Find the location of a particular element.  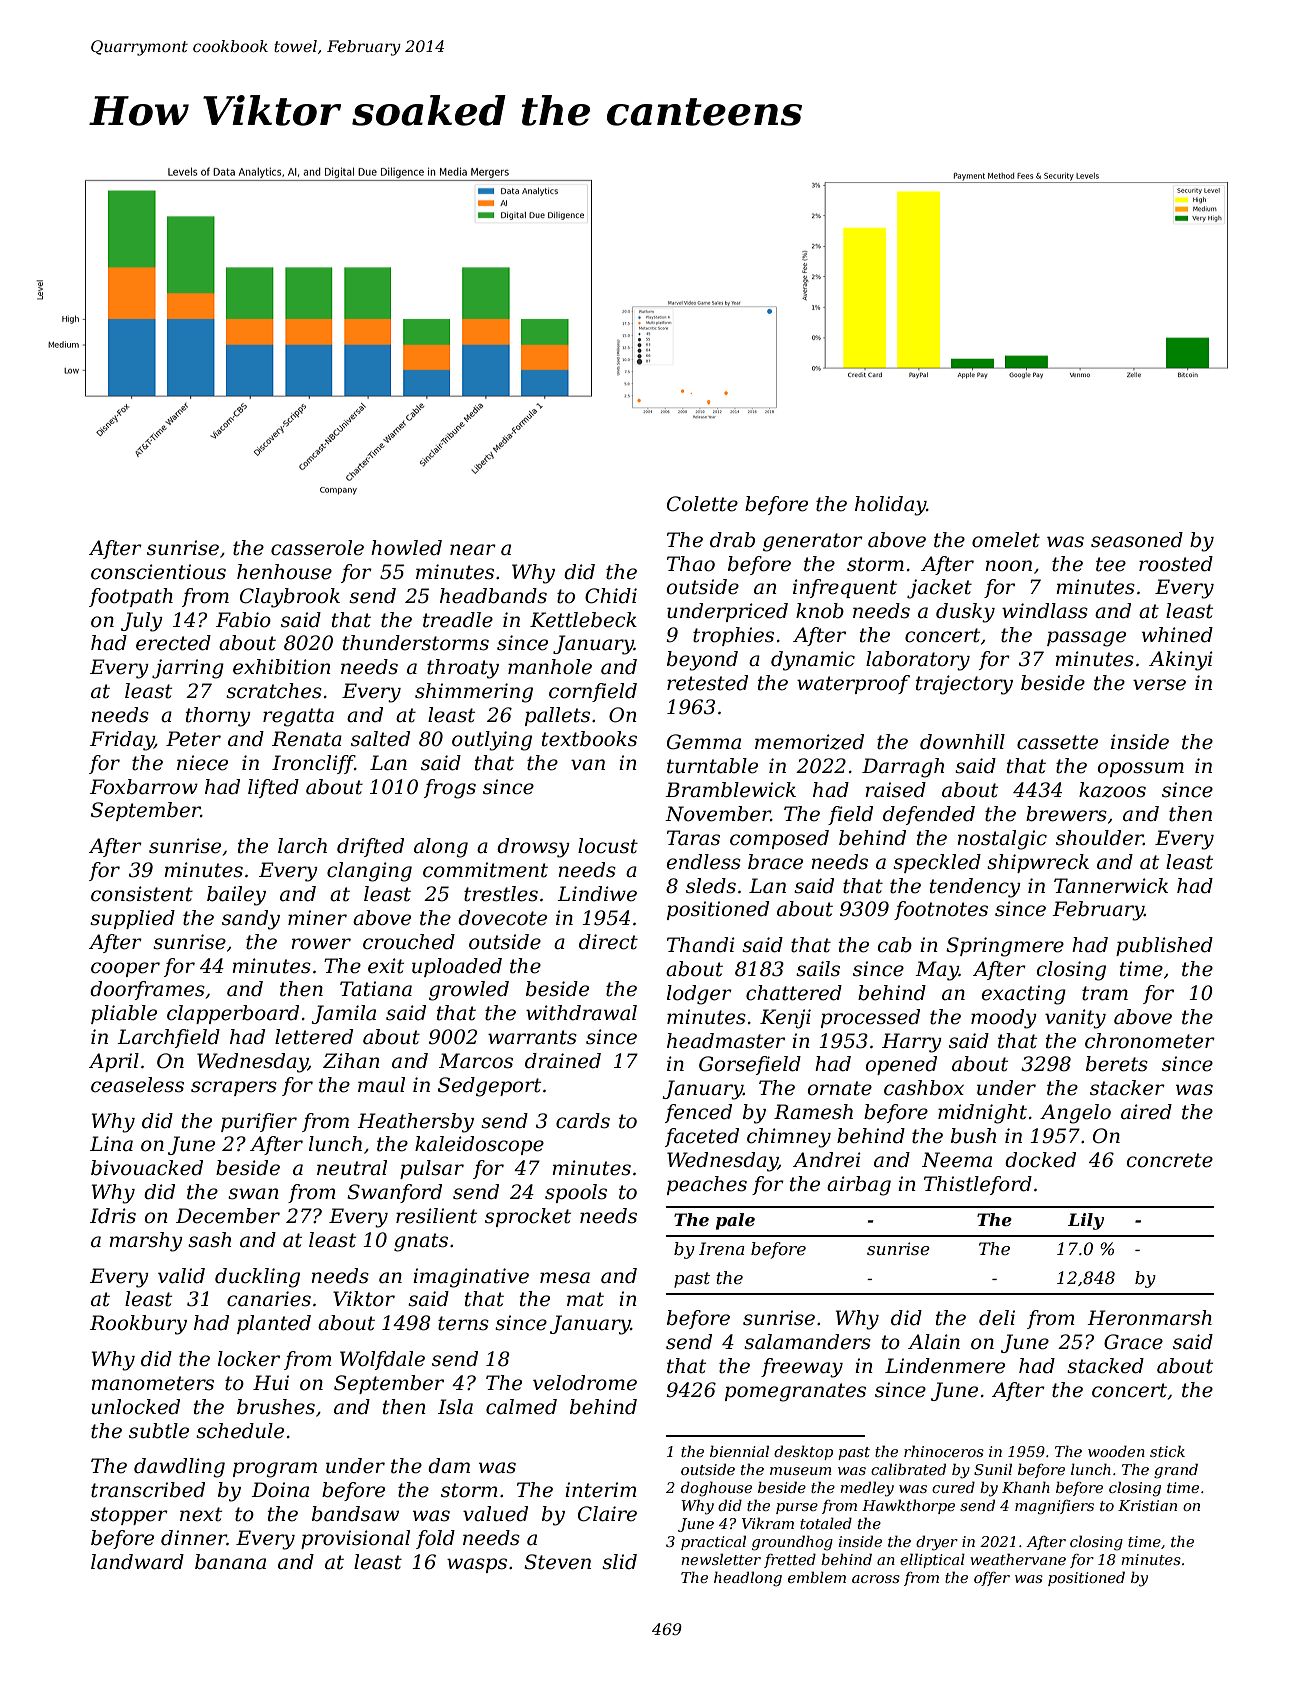

banana is located at coordinates (230, 1562).
